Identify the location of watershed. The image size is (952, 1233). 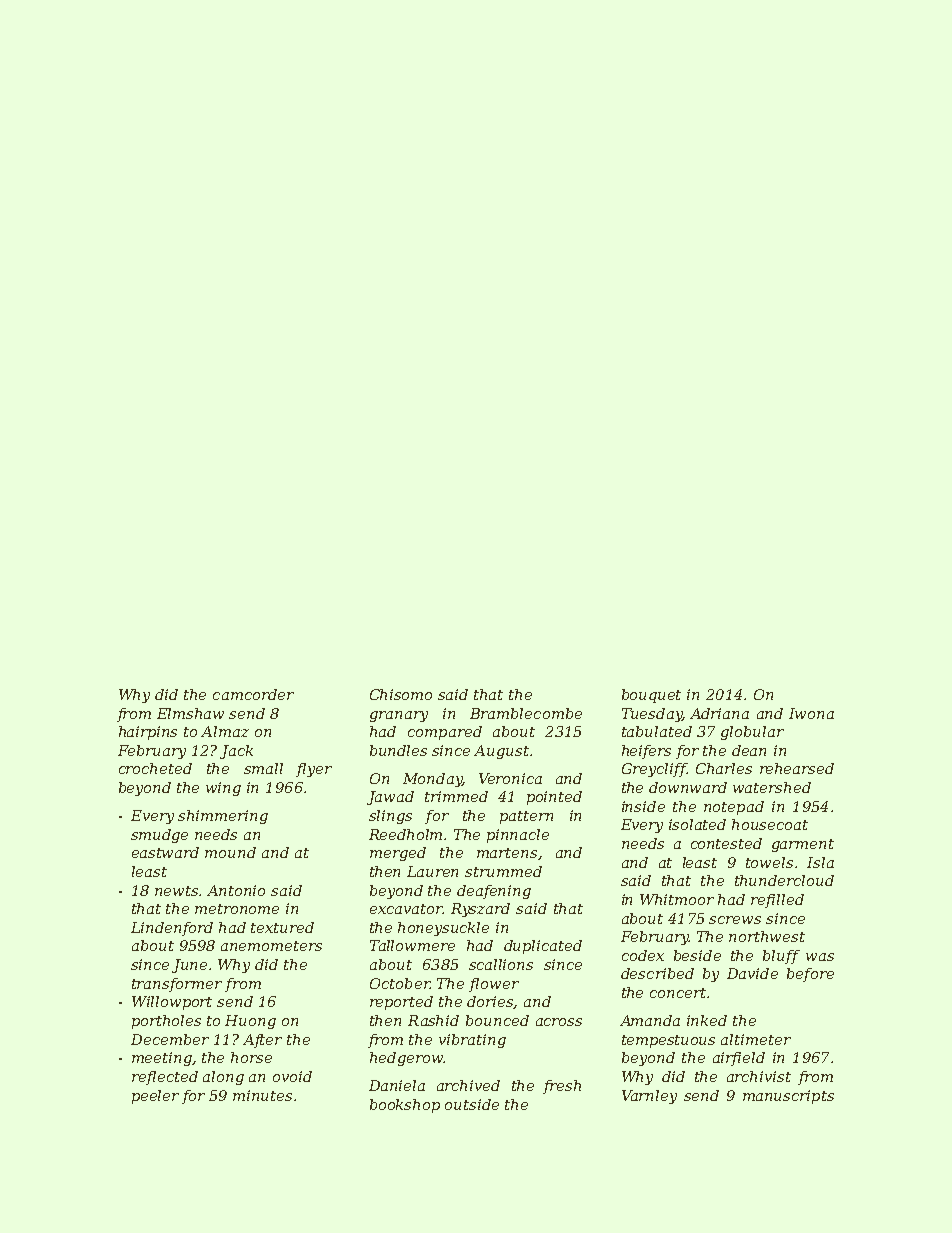
(772, 787).
